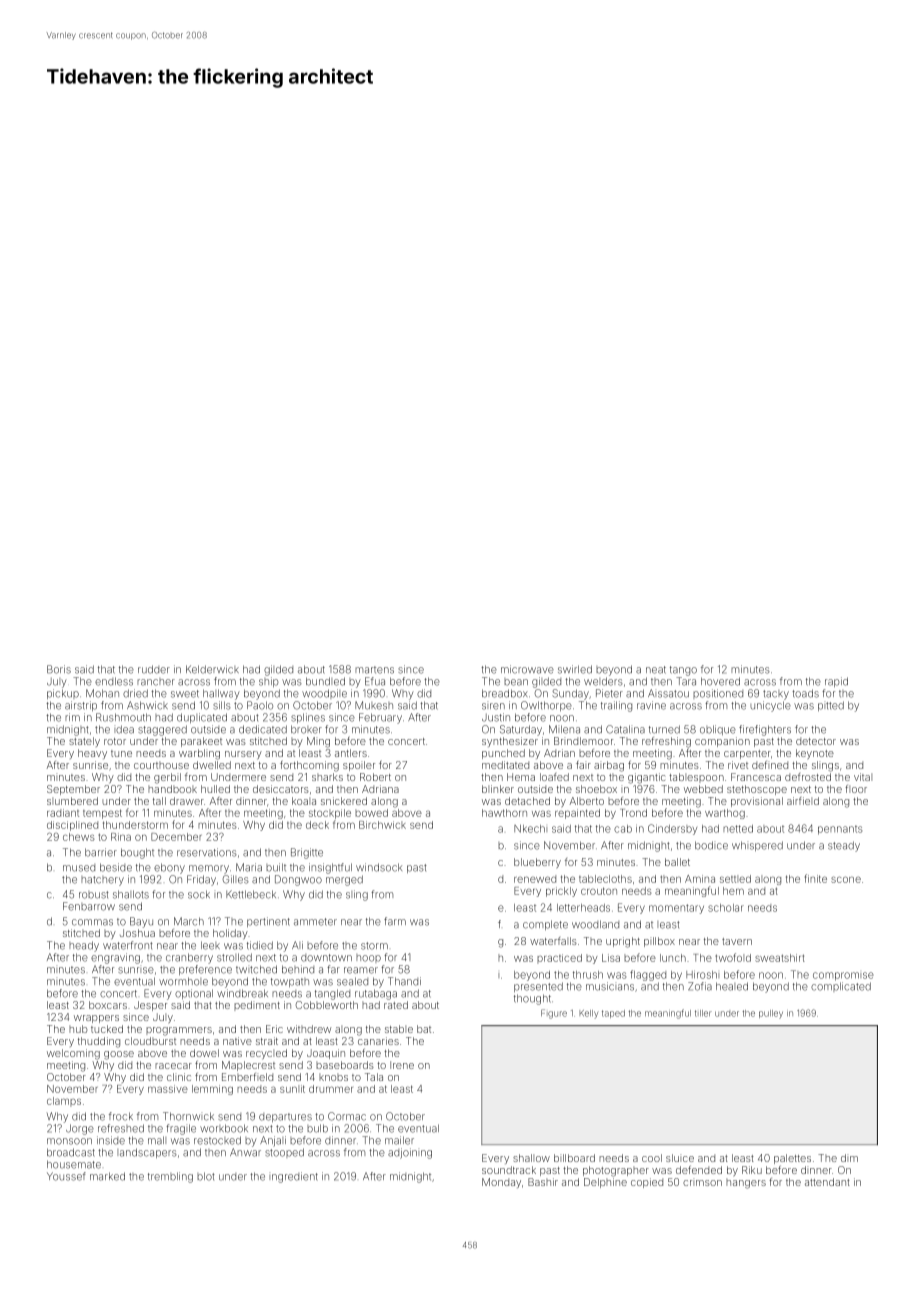  Describe the element at coordinates (583, 908) in the page. I see `letterheads` at that location.
